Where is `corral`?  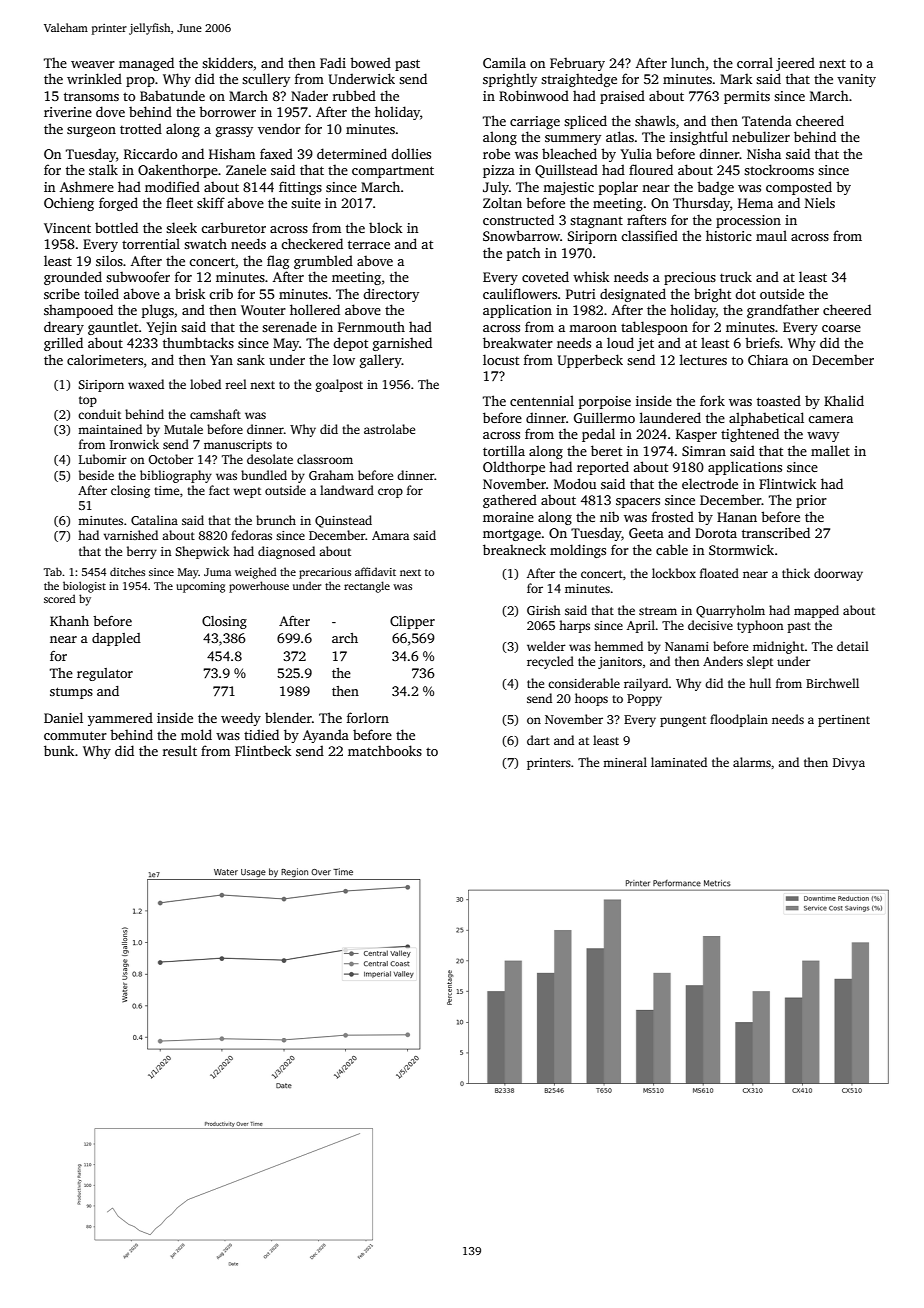 corral is located at coordinates (755, 62).
